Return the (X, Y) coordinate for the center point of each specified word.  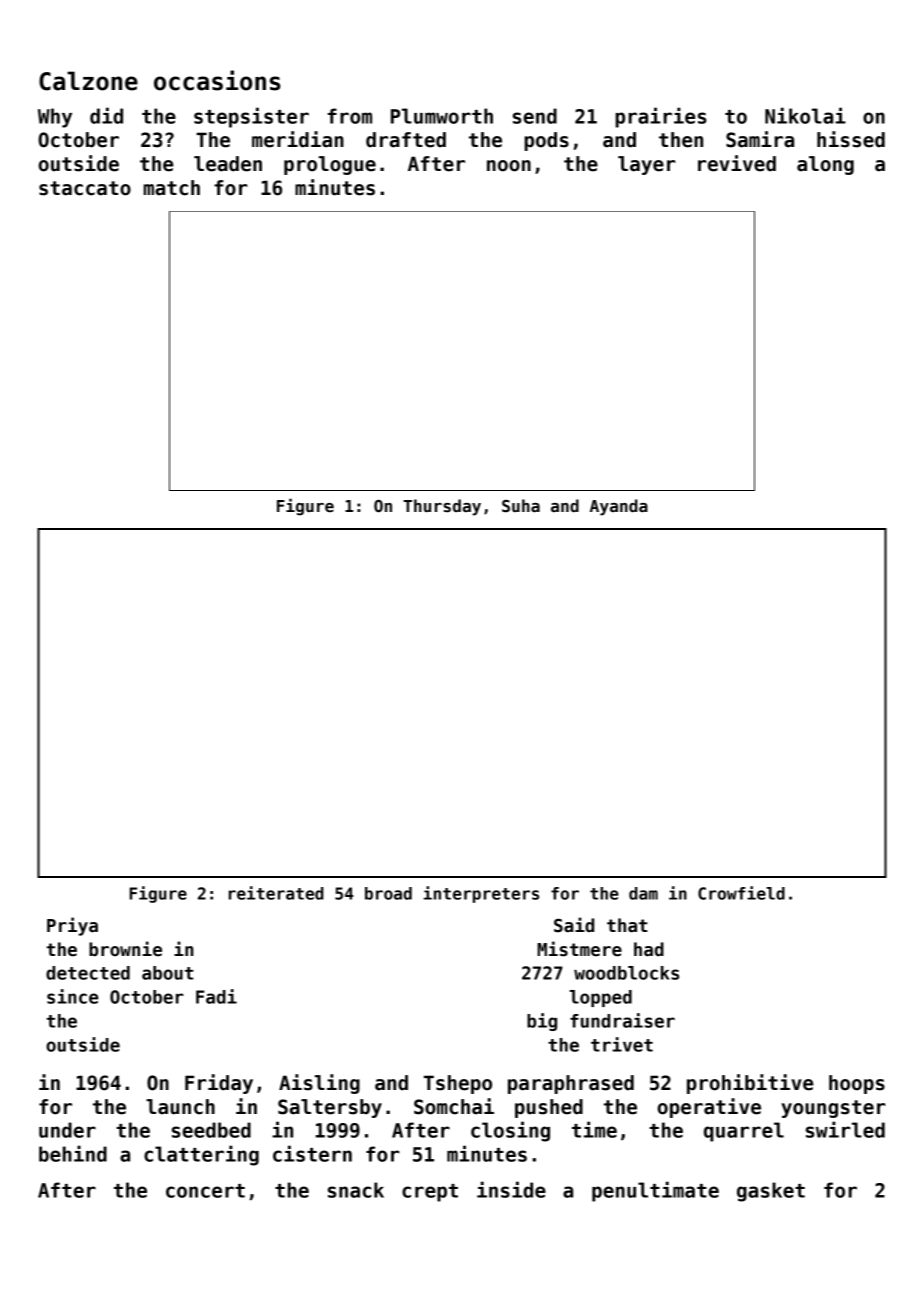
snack (356, 1190)
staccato (85, 188)
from (350, 116)
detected (88, 973)
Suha (521, 506)
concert (205, 1191)
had (649, 949)
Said (574, 925)
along (825, 165)
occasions (217, 80)
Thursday (442, 507)
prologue (330, 165)
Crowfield (741, 893)
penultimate (655, 1191)
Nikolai (805, 115)
